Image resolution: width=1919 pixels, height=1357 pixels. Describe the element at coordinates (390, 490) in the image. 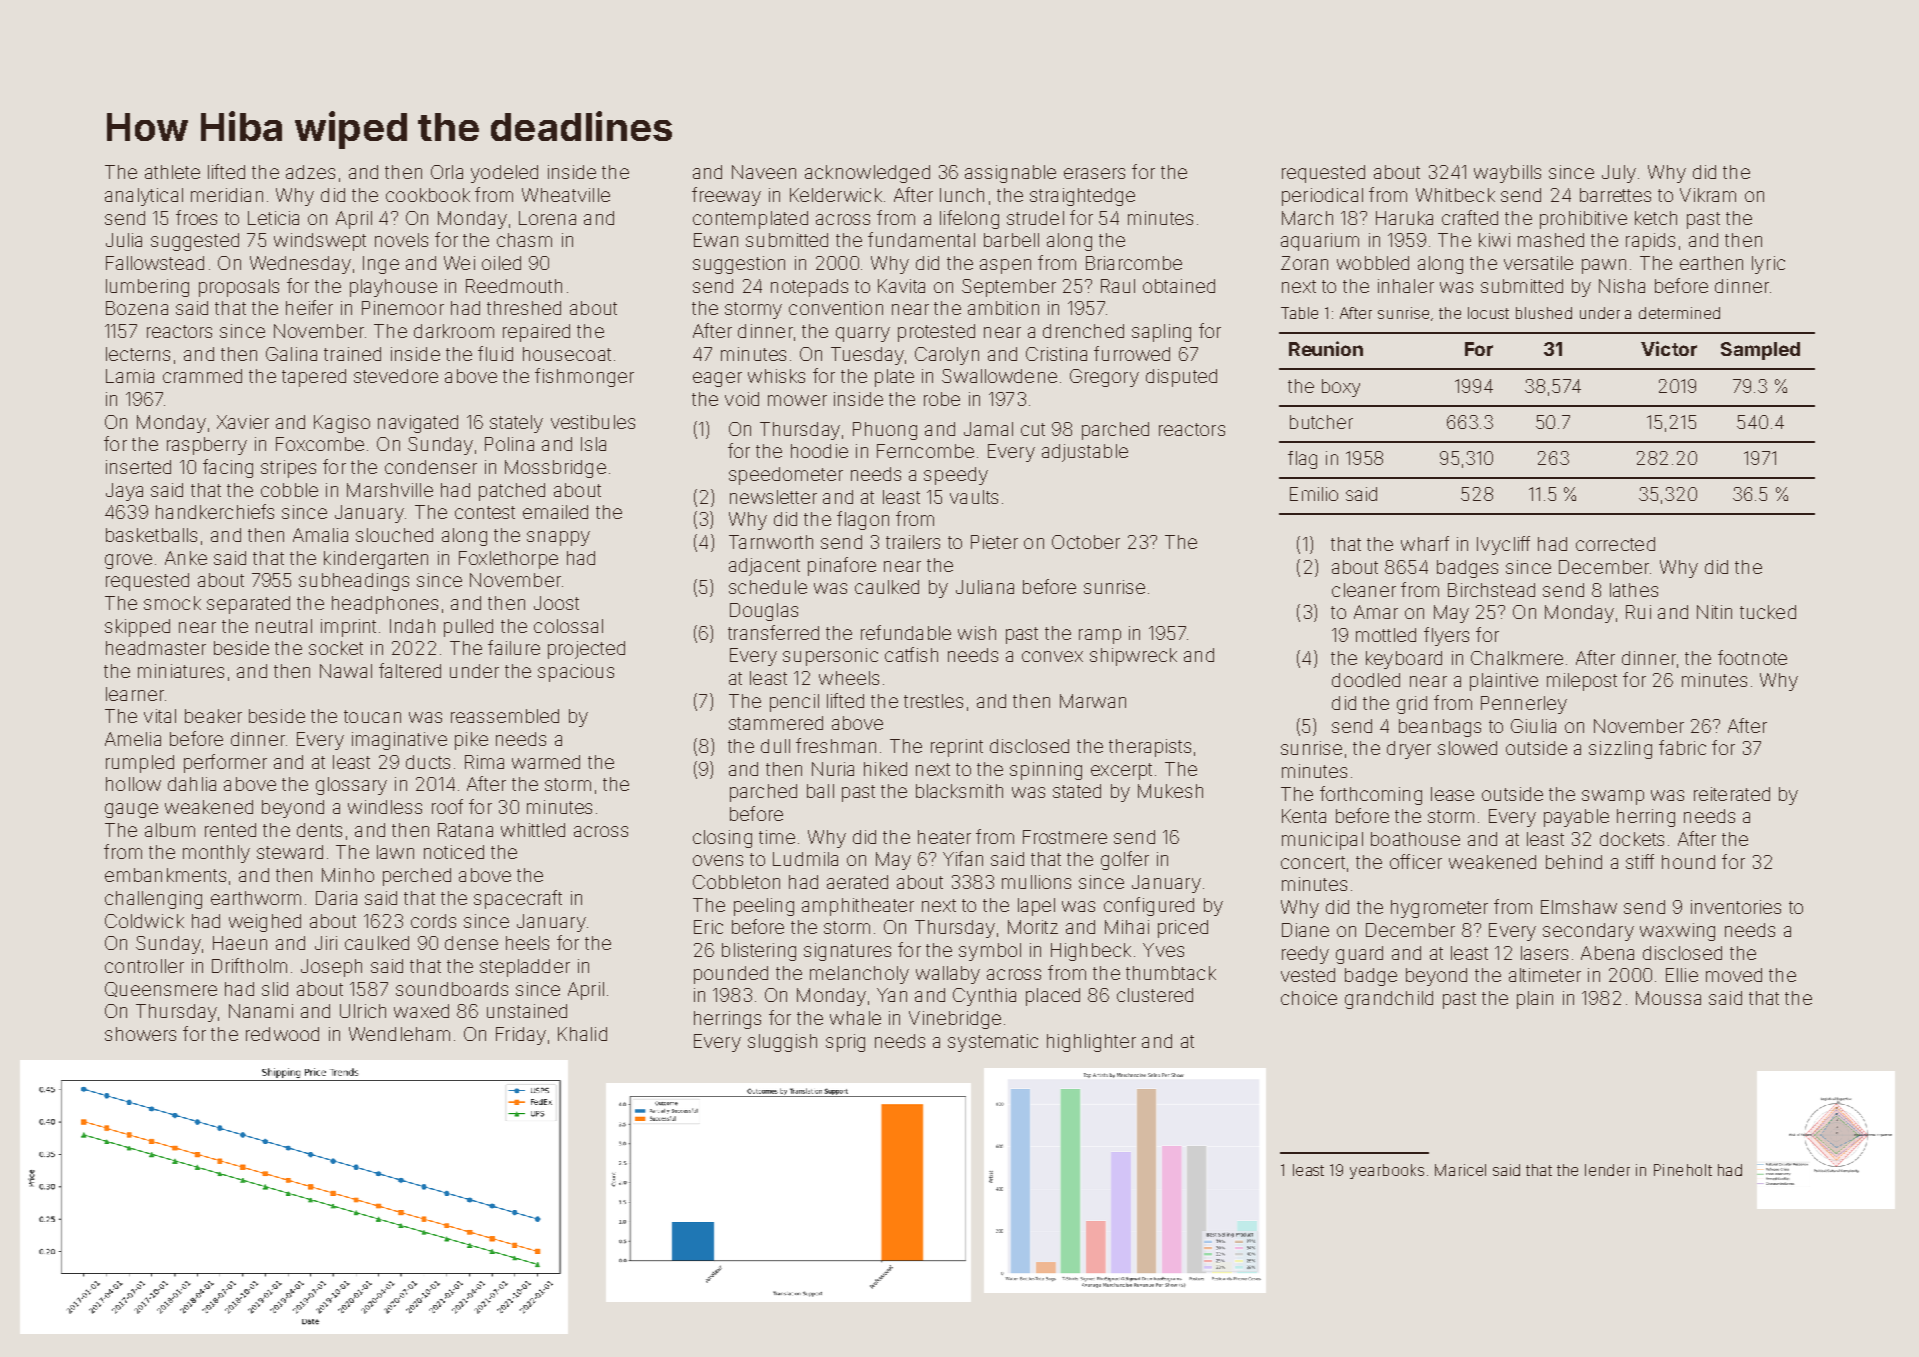

I see `Marshville` at that location.
